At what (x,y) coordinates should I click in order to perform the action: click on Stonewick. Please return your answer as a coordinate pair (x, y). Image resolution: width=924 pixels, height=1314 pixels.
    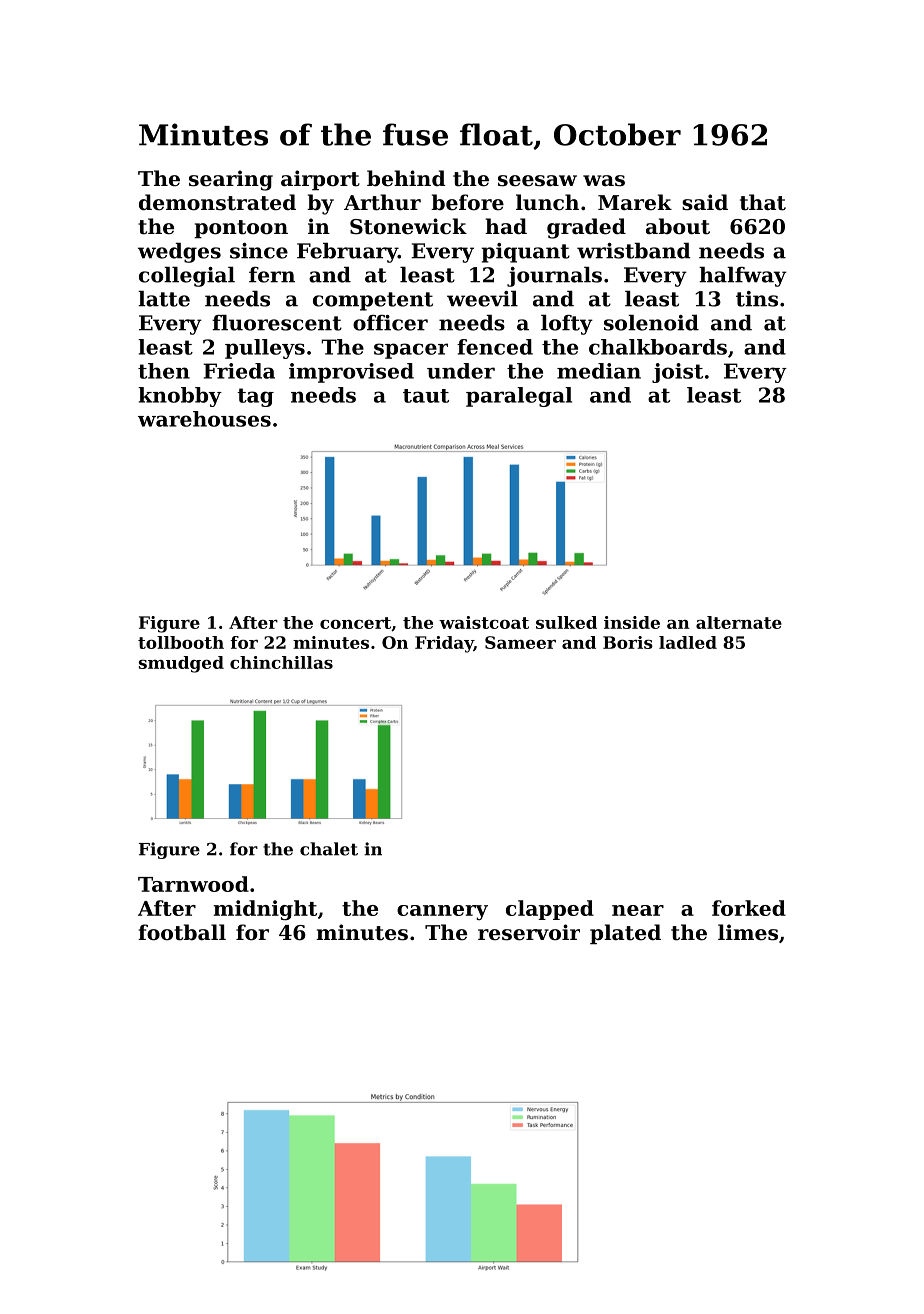
    Looking at the image, I should click on (408, 226).
